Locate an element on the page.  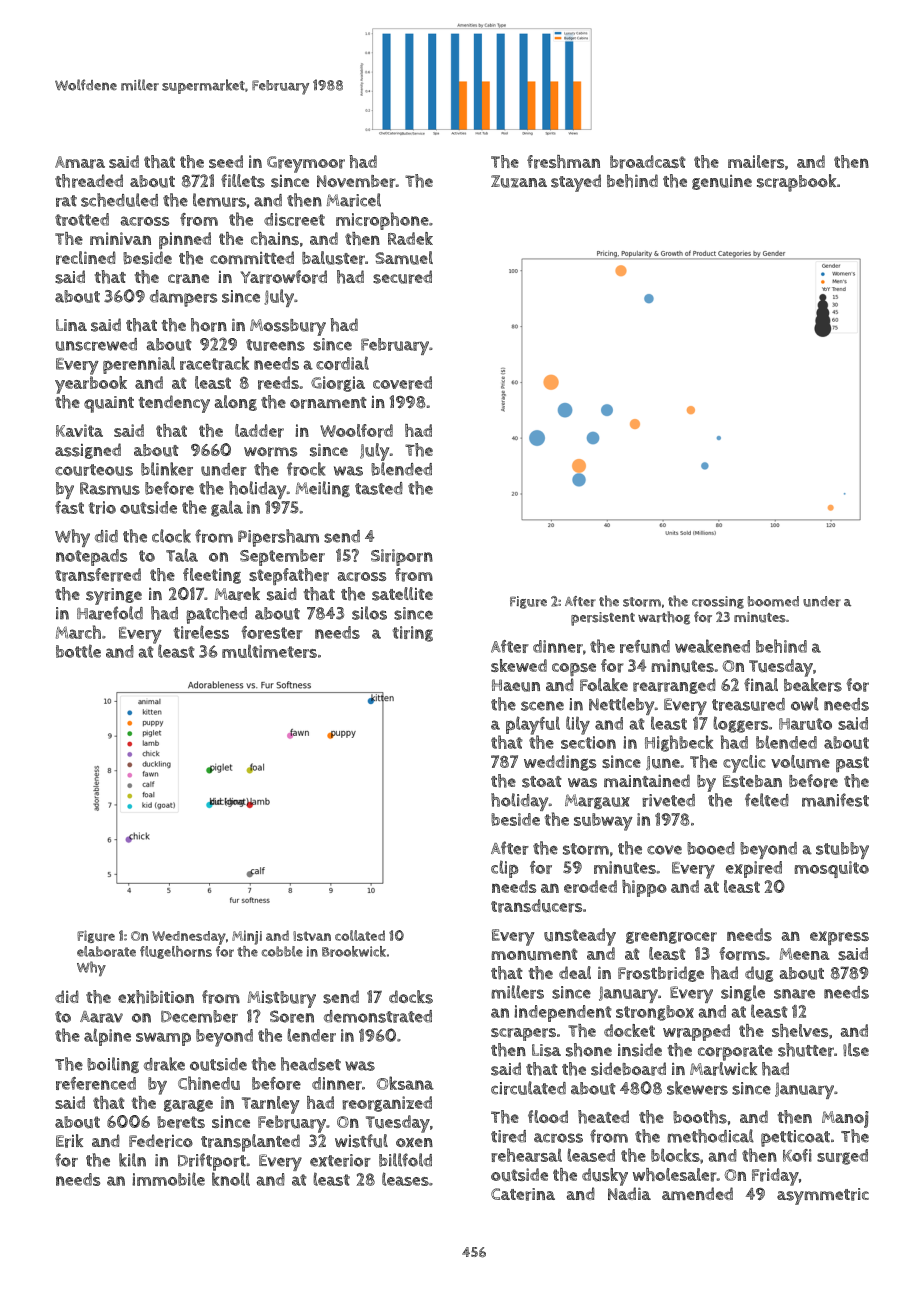
Woolford is located at coordinates (356, 431).
